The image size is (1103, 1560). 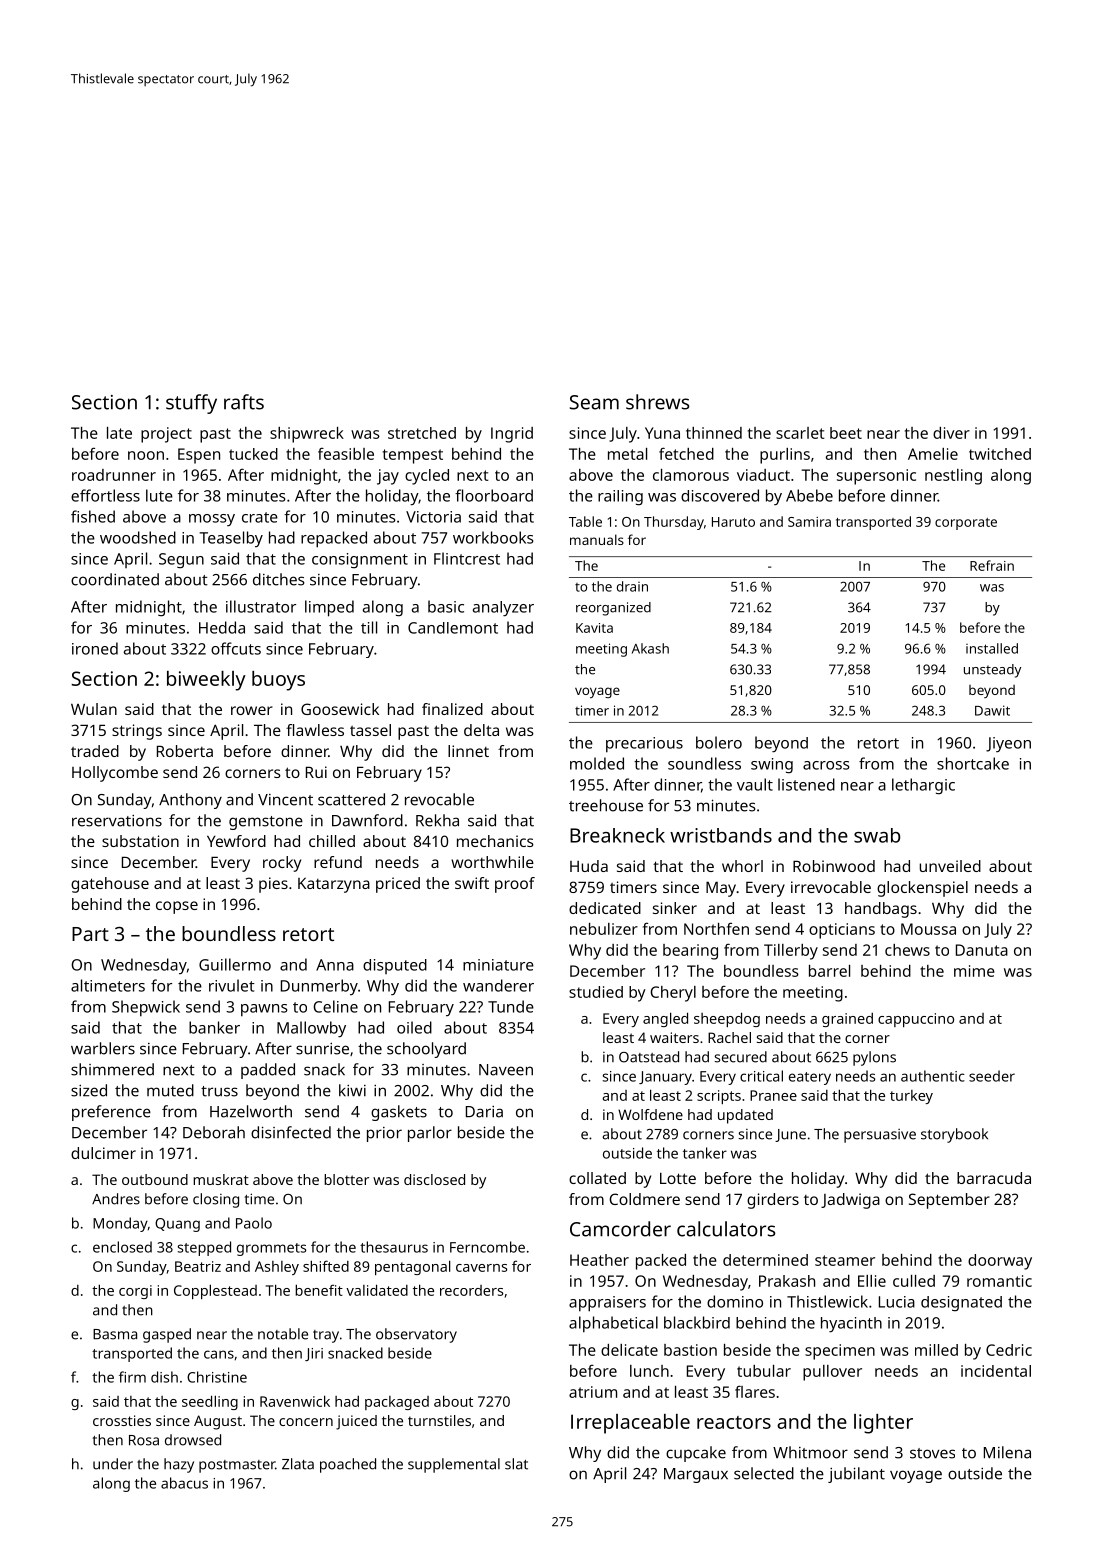 I want to click on Margaux, so click(x=696, y=1475).
